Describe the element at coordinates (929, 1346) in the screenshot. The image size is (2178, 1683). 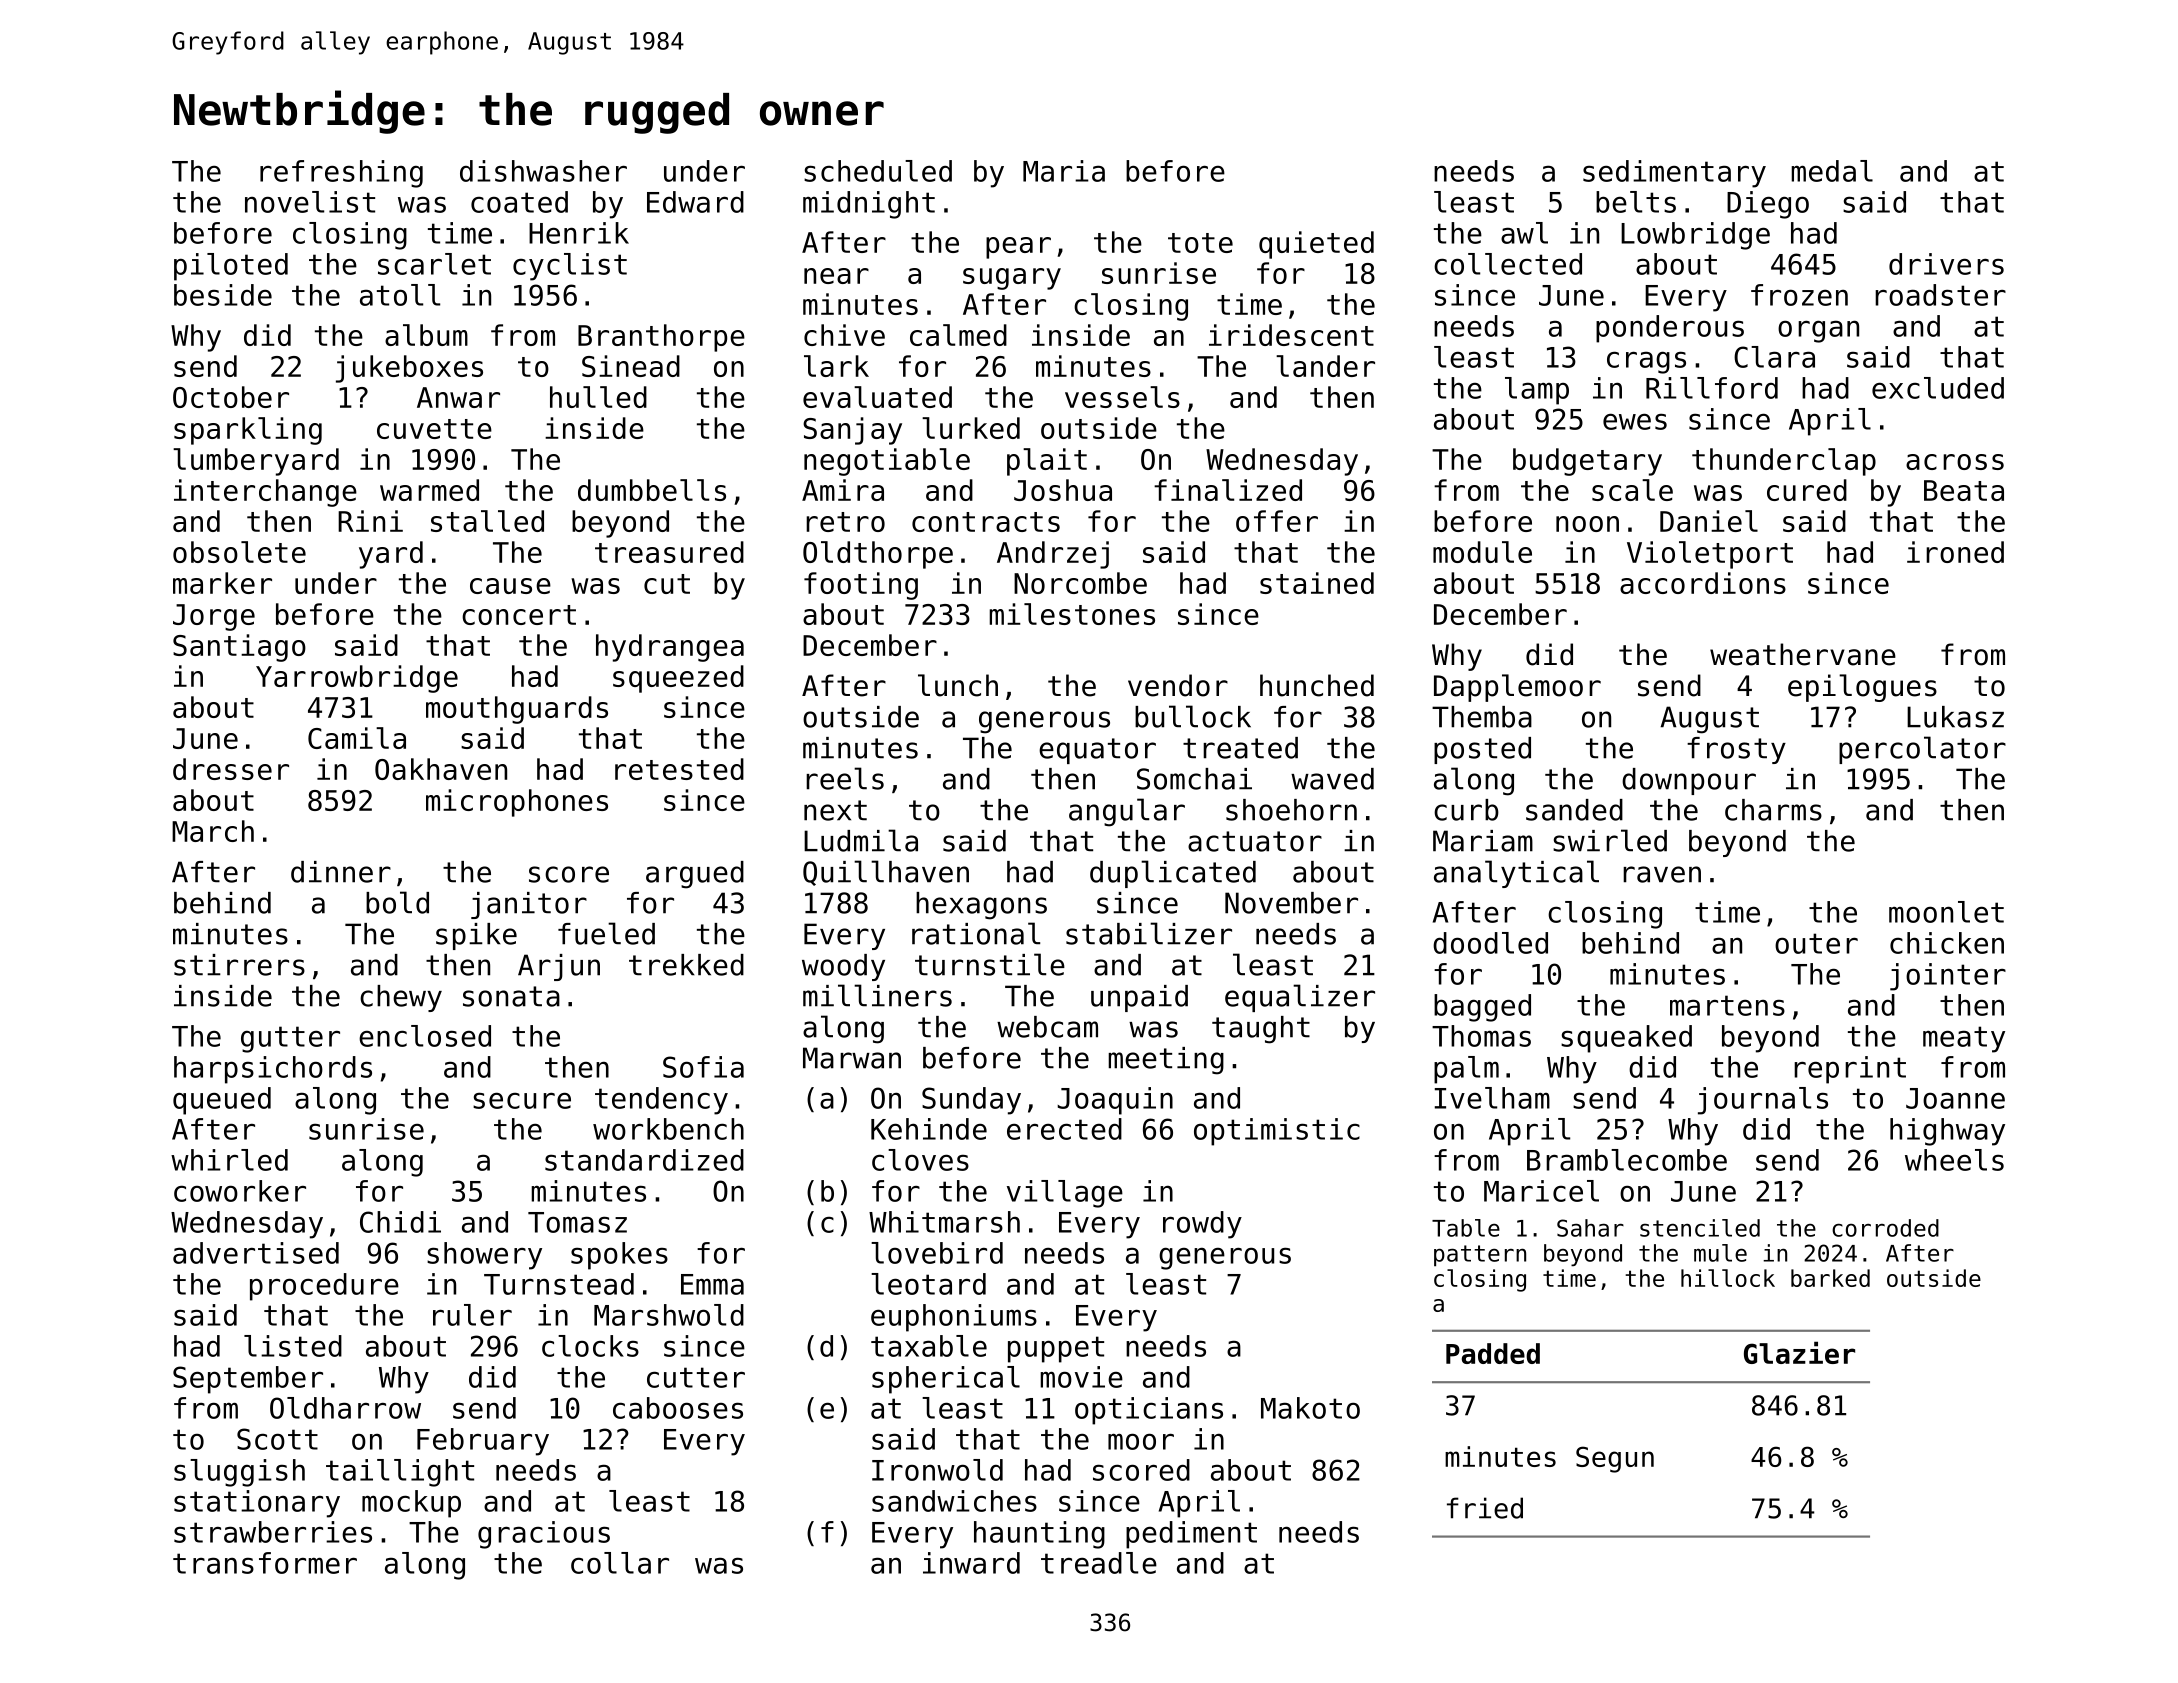
I see `taxable` at that location.
